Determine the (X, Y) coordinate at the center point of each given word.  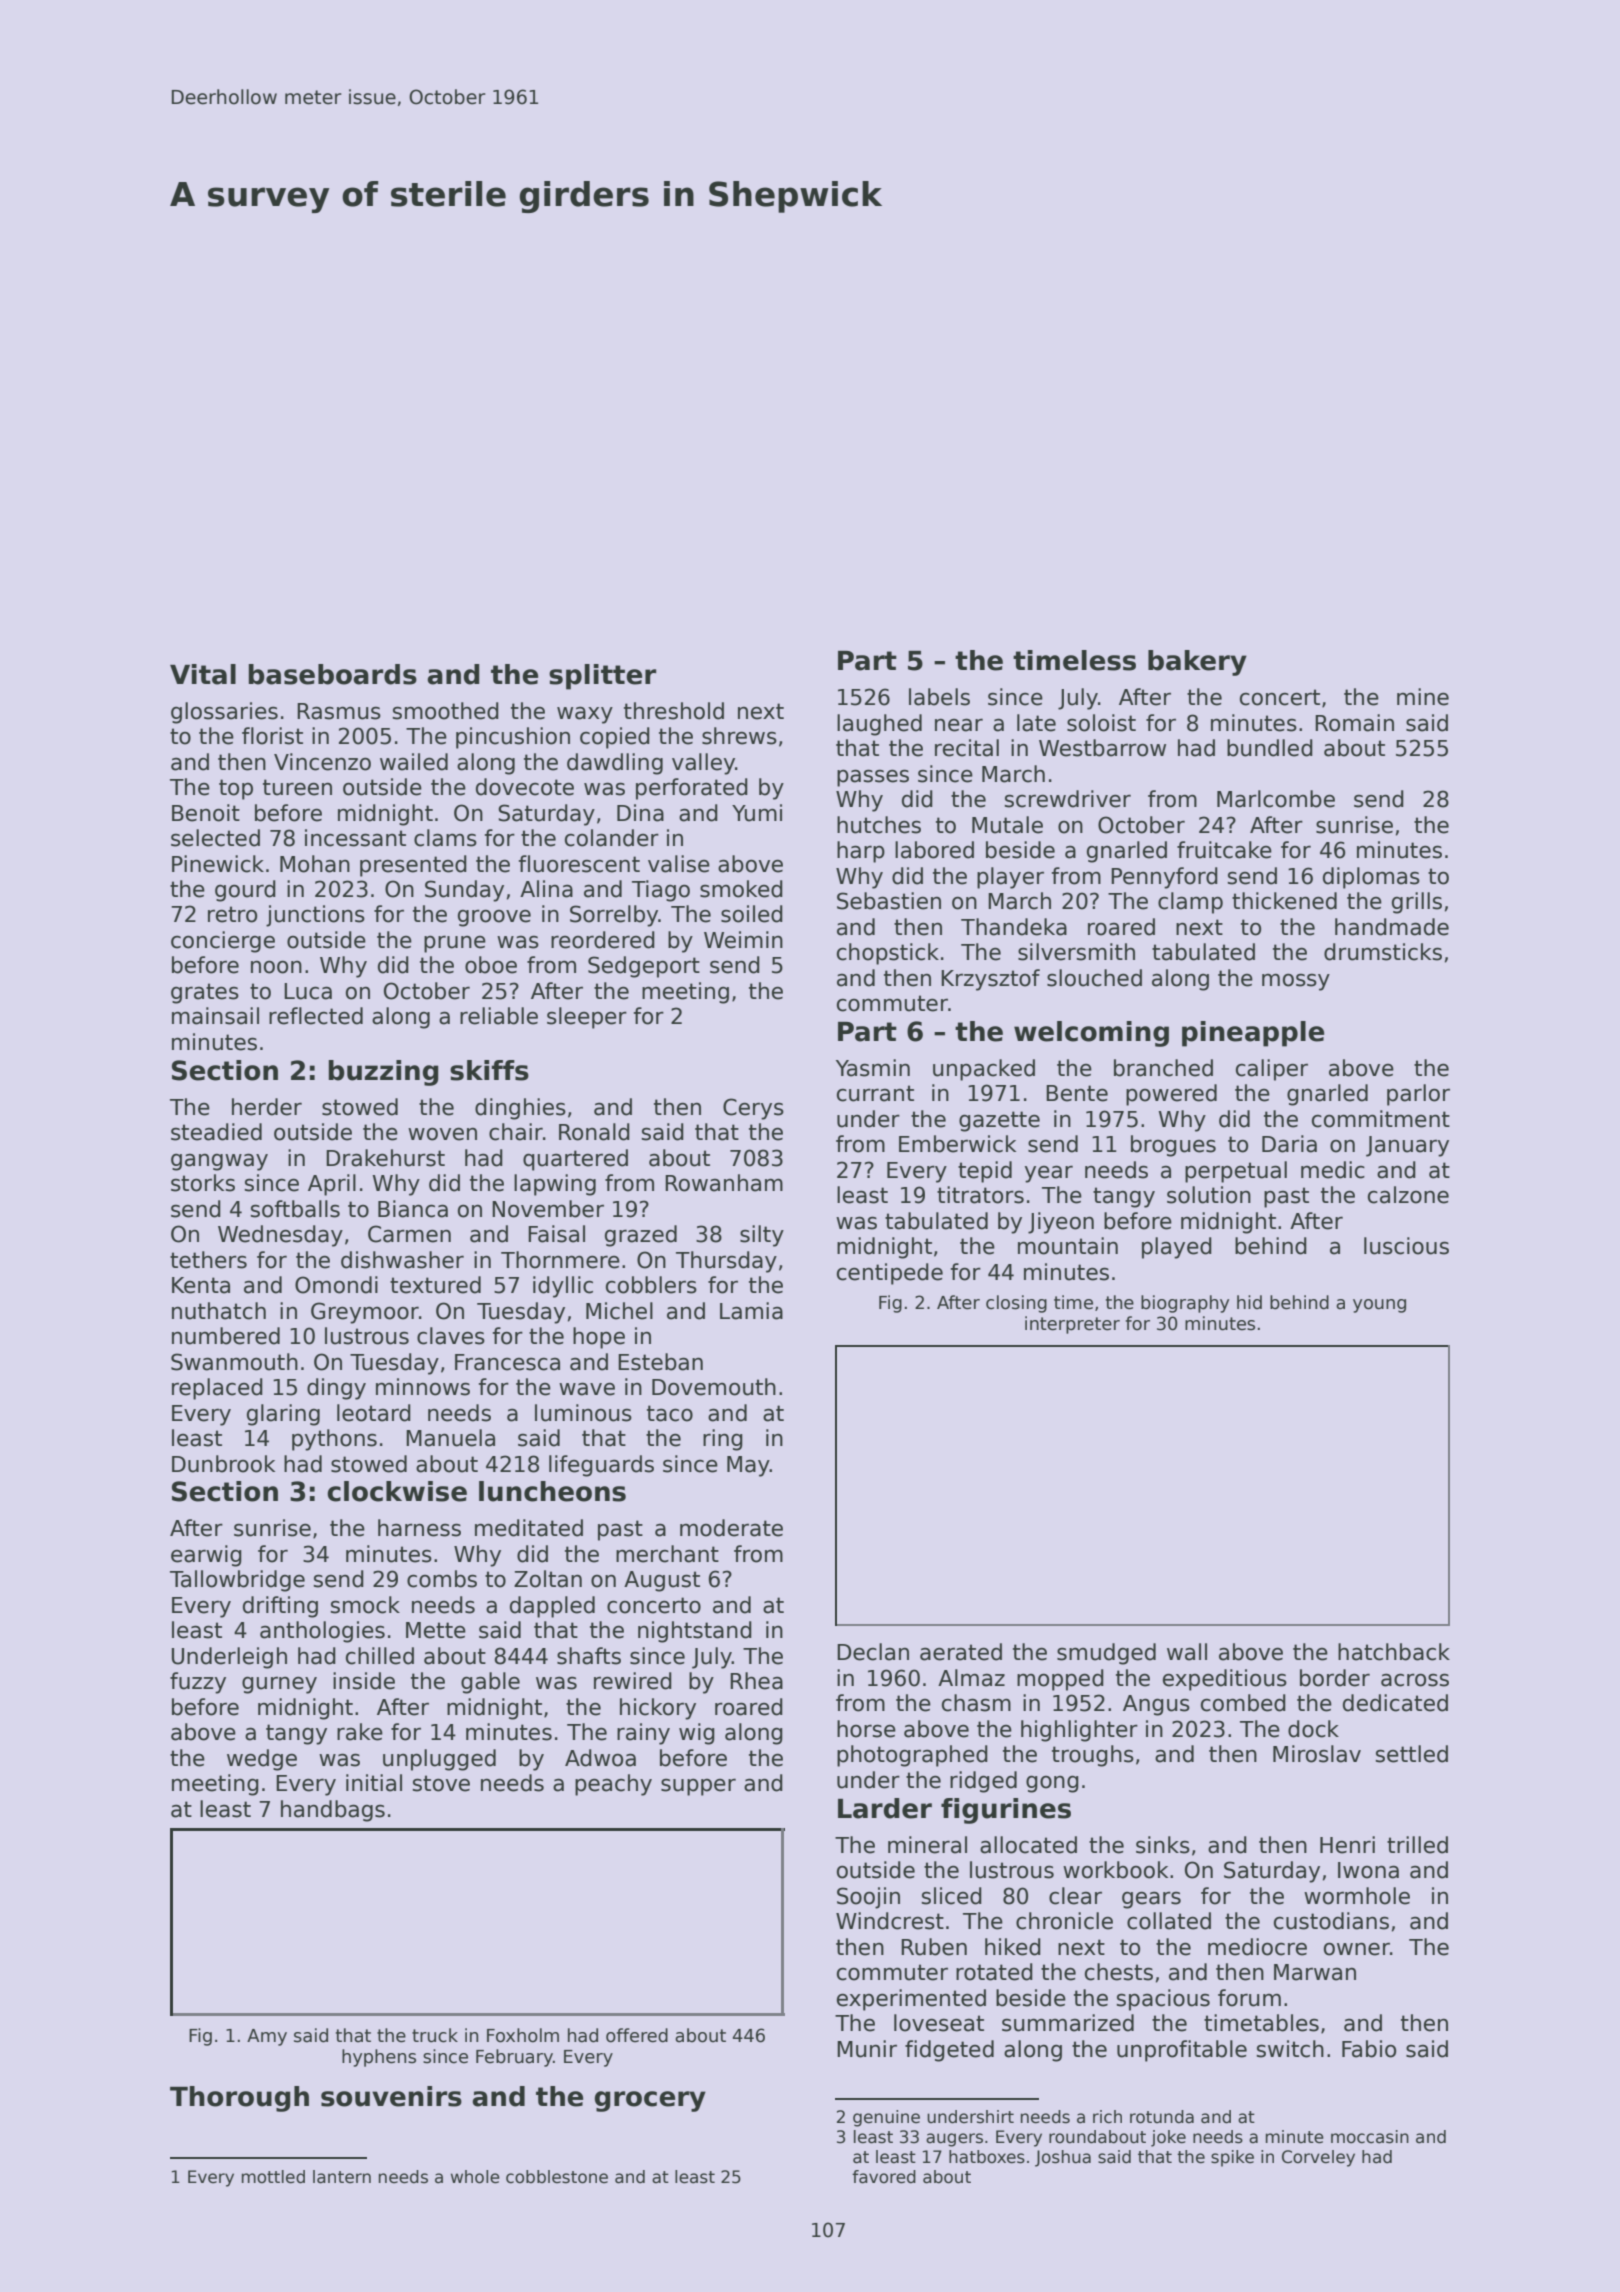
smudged (1106, 1654)
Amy (267, 2037)
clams (445, 838)
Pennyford (1164, 878)
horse (866, 1729)
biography (1185, 1304)
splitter (602, 677)
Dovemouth (714, 1387)
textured (435, 1285)
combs (442, 1579)
